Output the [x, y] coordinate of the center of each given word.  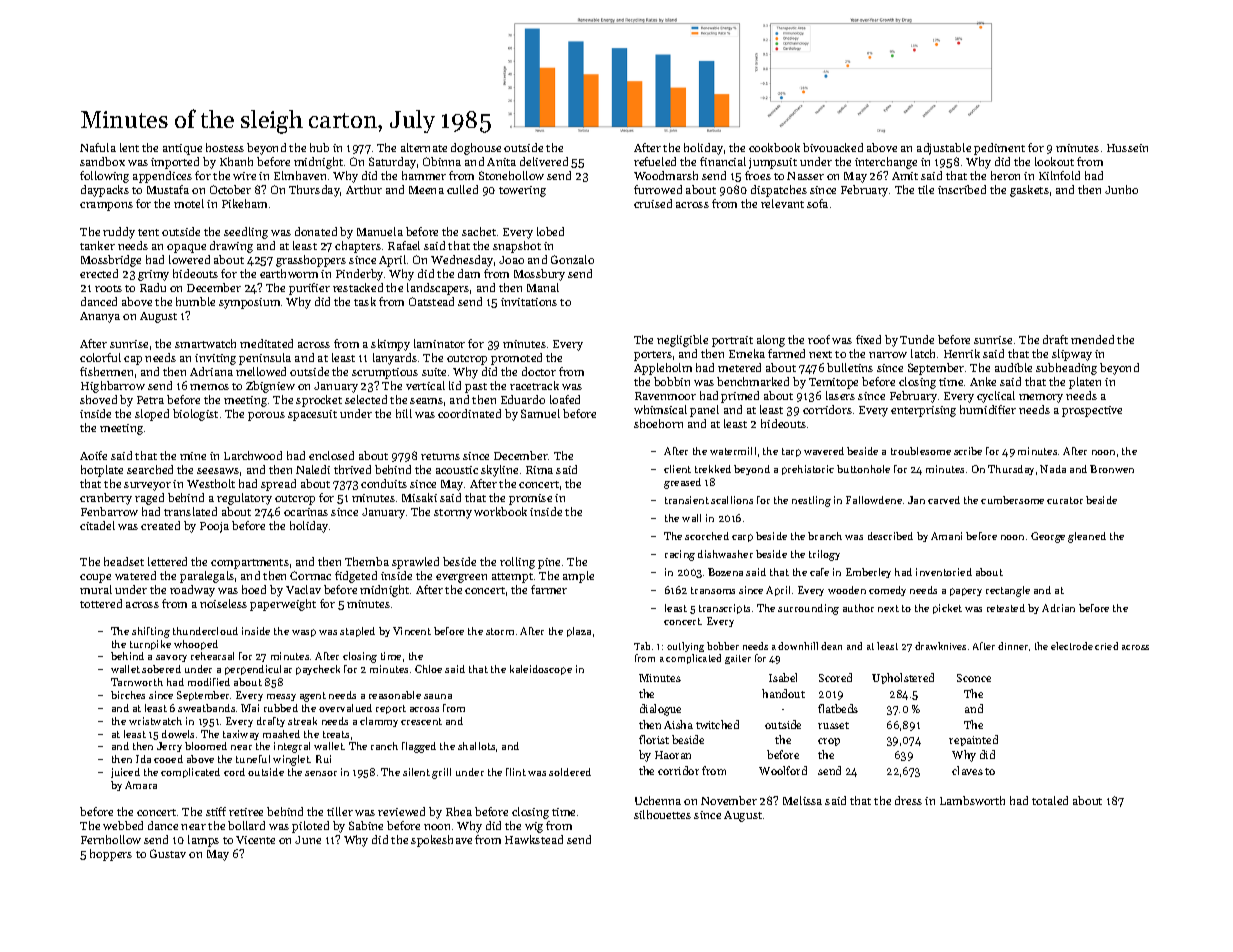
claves [967, 770]
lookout [1054, 161]
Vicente [255, 840]
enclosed [331, 455]
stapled [357, 632]
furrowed [658, 189]
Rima [539, 470]
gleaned [1087, 537]
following [104, 177]
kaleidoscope [541, 670]
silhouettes [662, 814]
